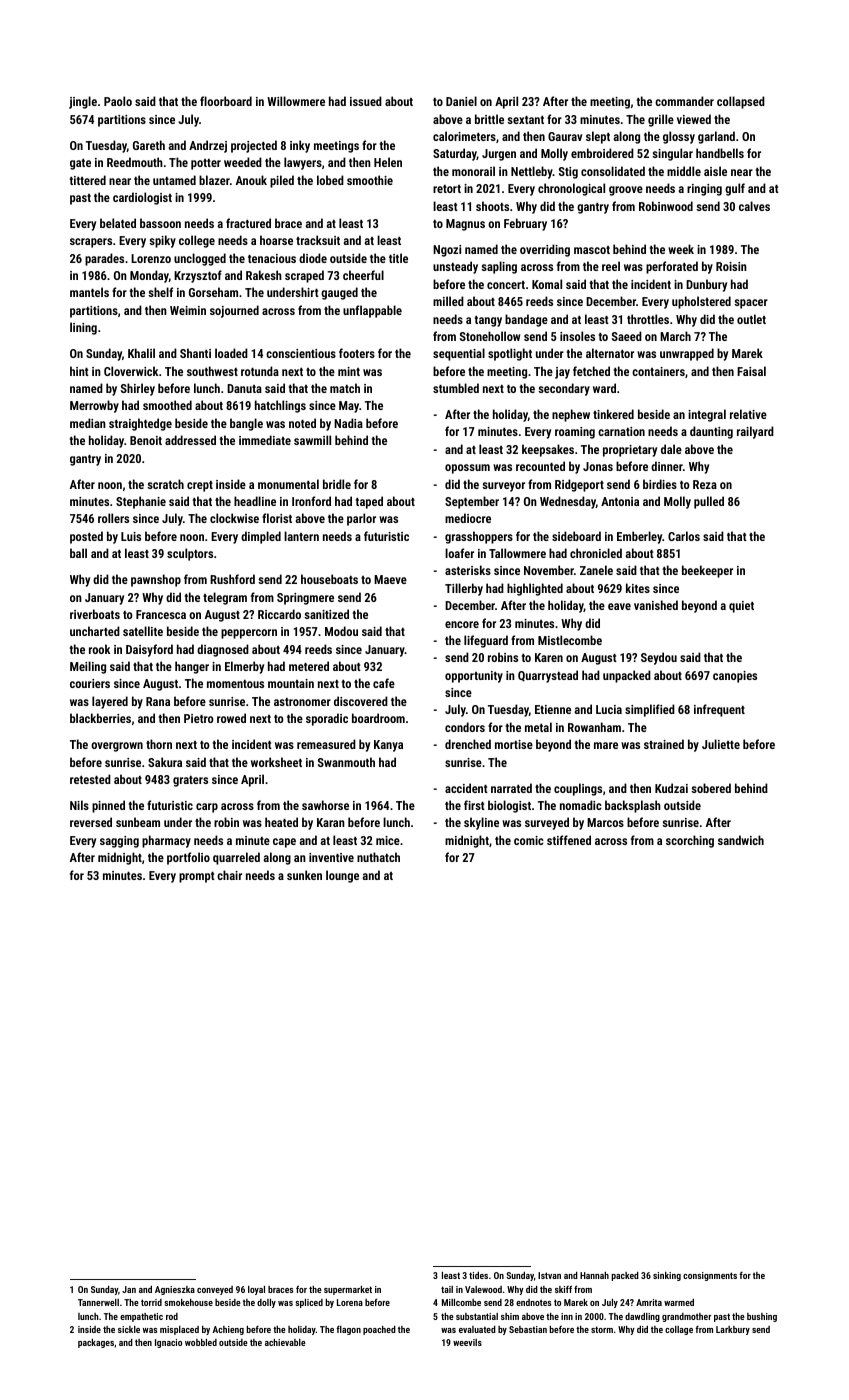 Image resolution: width=849 pixels, height=1400 pixels. I want to click on supermarket, so click(348, 1290).
